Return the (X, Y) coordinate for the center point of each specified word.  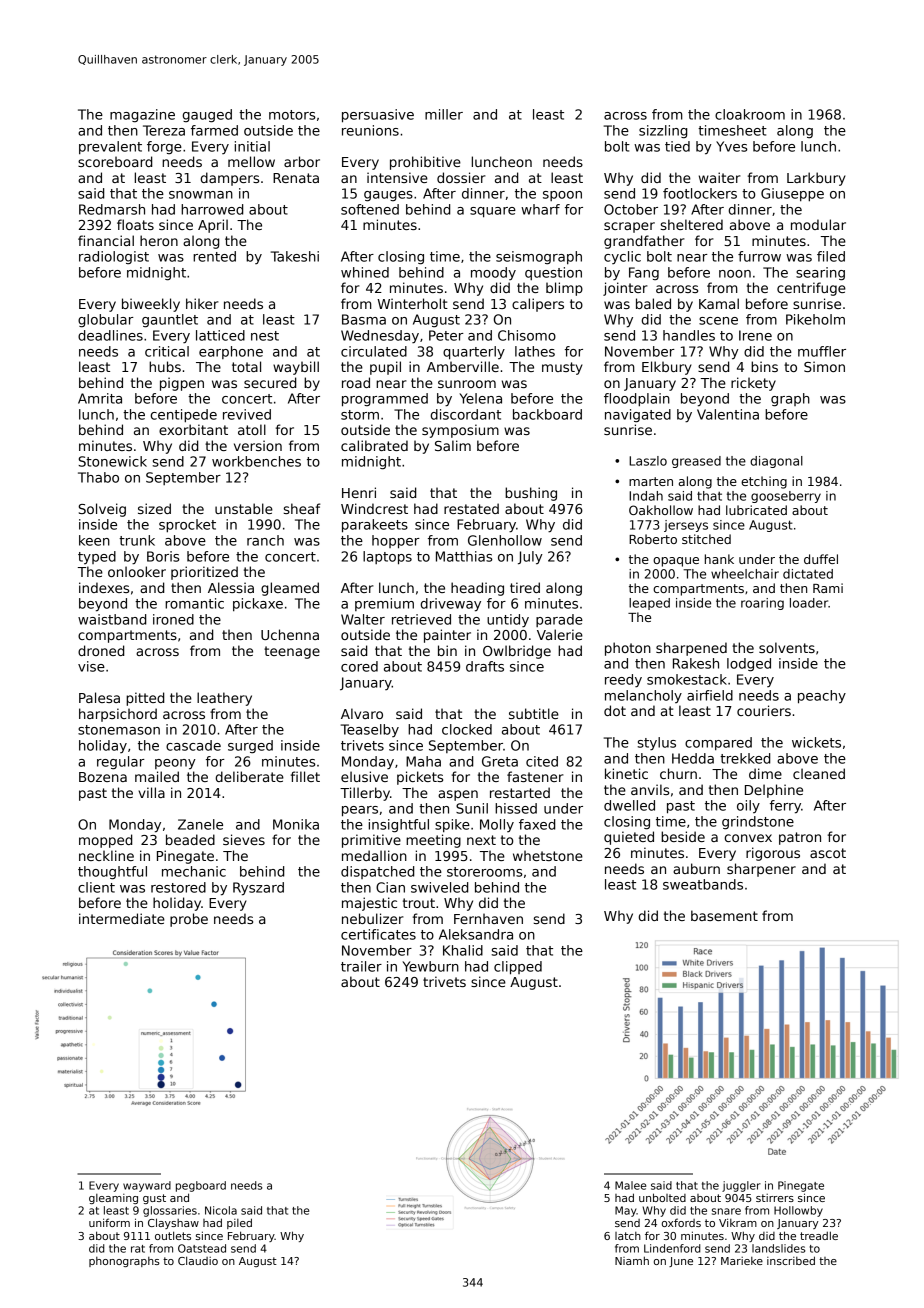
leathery (224, 699)
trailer (361, 966)
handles (689, 335)
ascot (828, 853)
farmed (214, 130)
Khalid (463, 950)
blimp (564, 289)
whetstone (548, 855)
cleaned (819, 773)
